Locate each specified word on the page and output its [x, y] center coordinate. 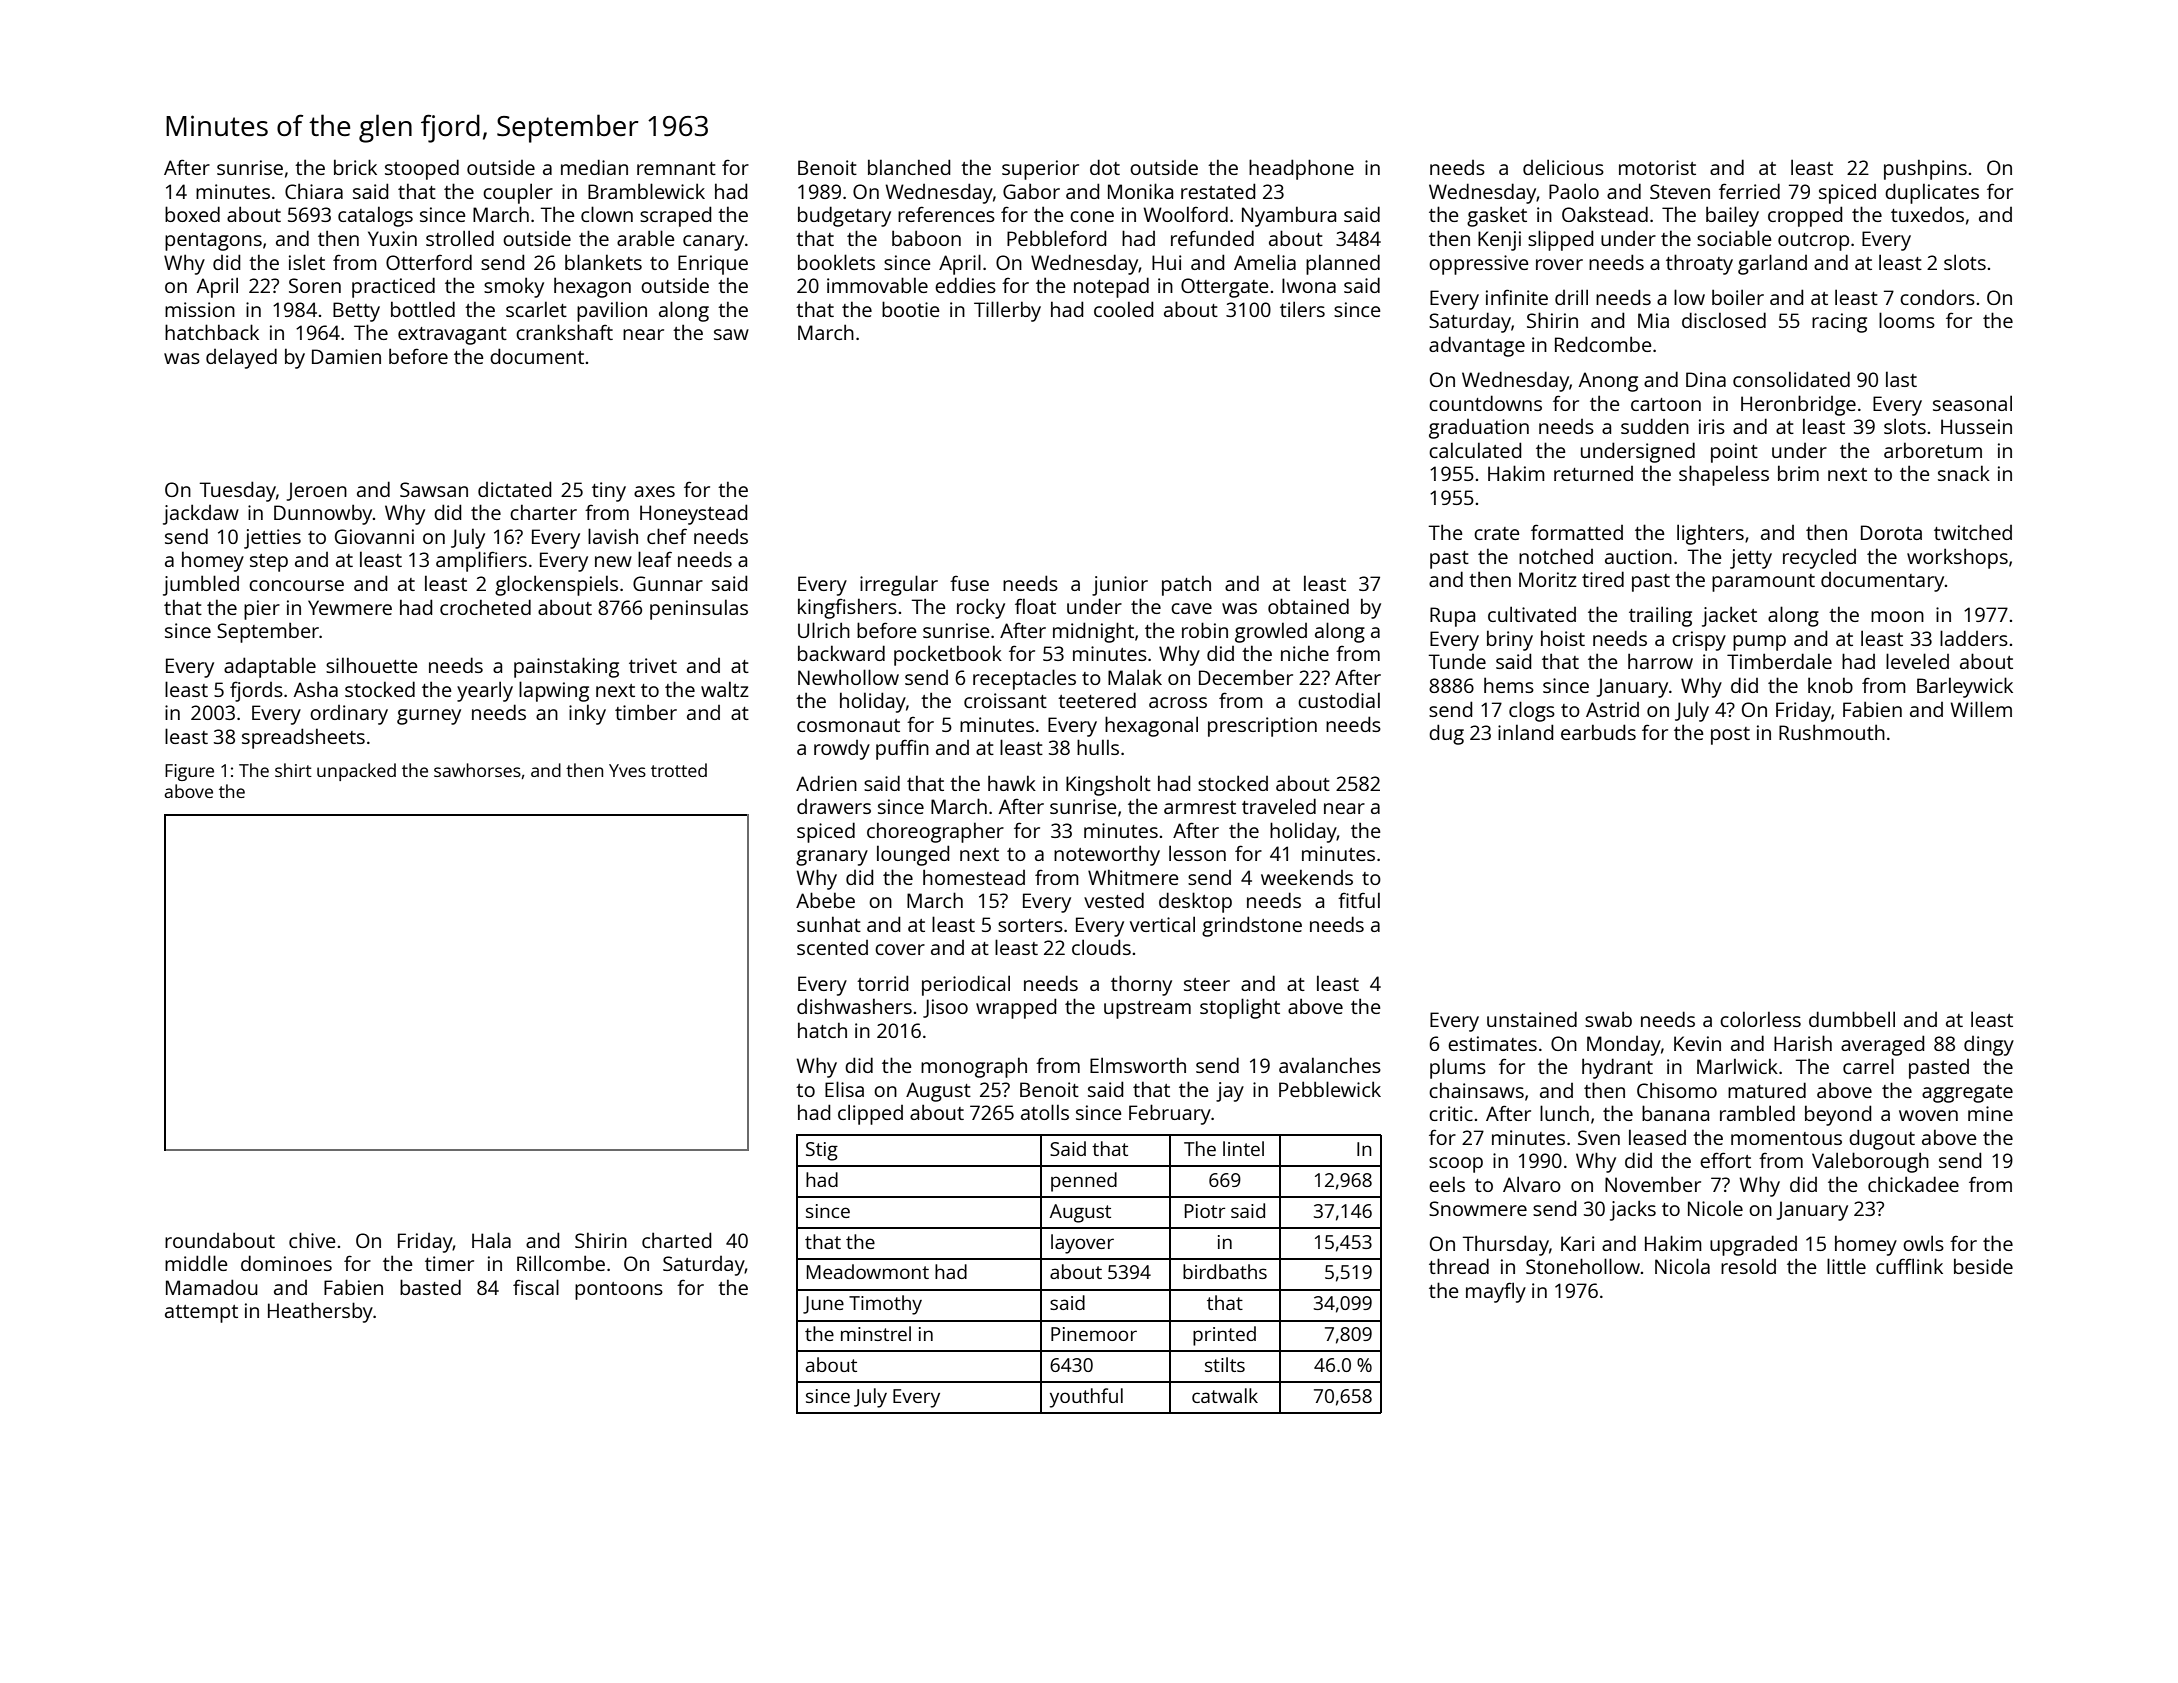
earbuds [1598, 732]
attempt [201, 1314]
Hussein [1976, 426]
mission [200, 309]
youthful [1086, 1398]
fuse [969, 583]
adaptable [270, 667]
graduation [1479, 429]
